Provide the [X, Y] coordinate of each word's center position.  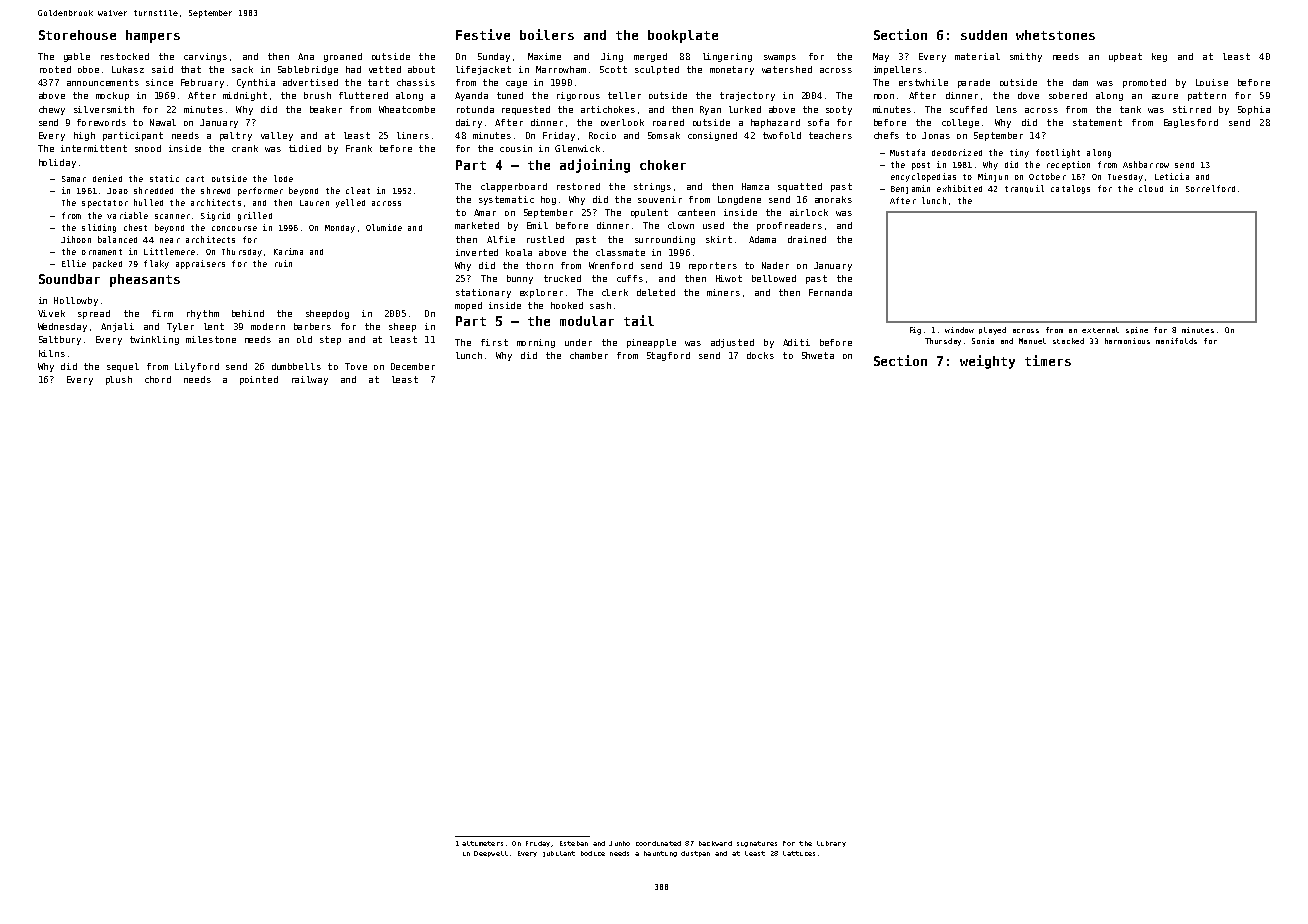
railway [310, 380]
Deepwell [491, 854]
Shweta [818, 355]
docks [760, 355]
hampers [153, 36]
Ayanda [471, 96]
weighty [987, 362]
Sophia [1254, 110]
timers [1048, 360]
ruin [283, 263]
